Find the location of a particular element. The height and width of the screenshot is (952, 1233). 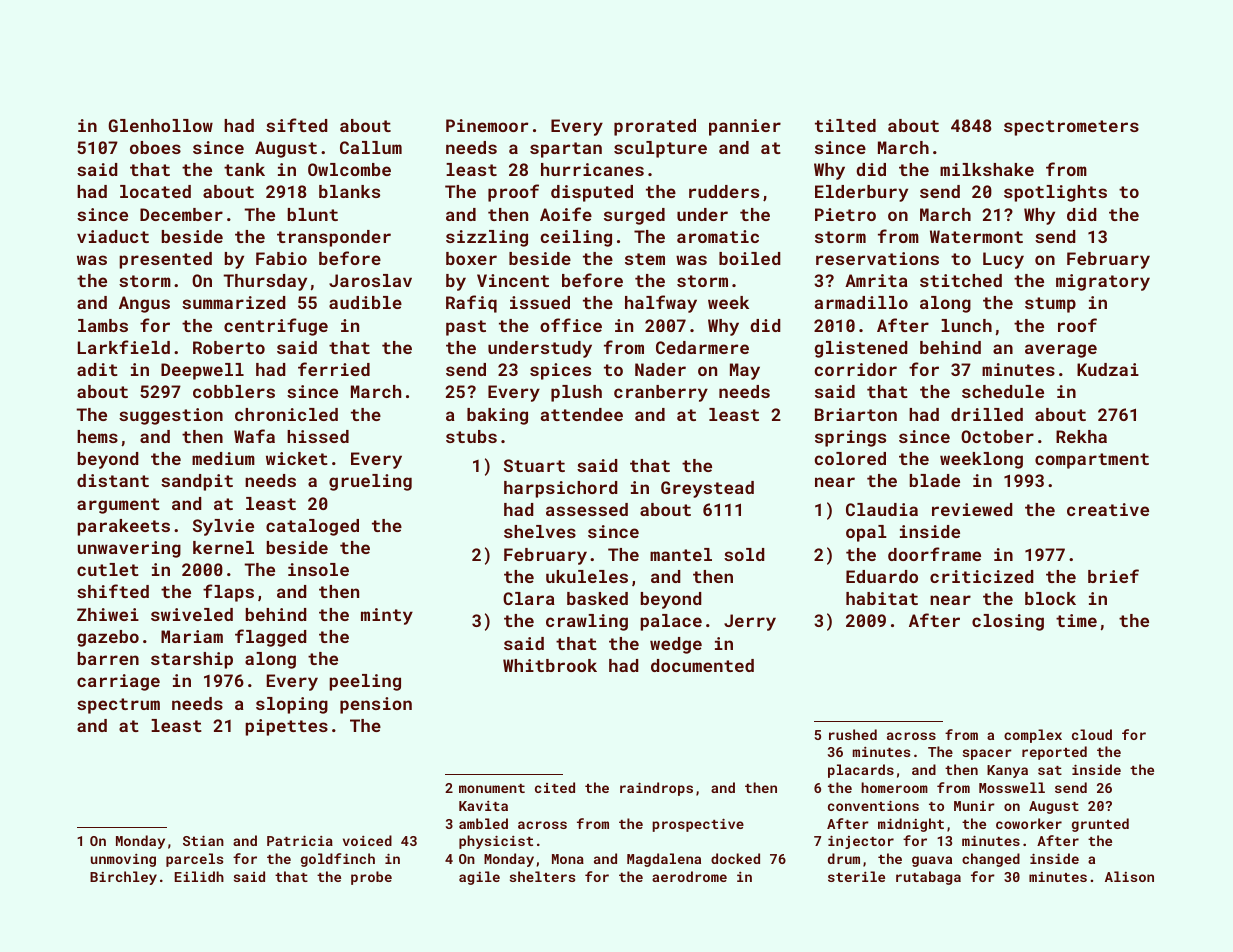

spotlights is located at coordinates (1055, 193).
